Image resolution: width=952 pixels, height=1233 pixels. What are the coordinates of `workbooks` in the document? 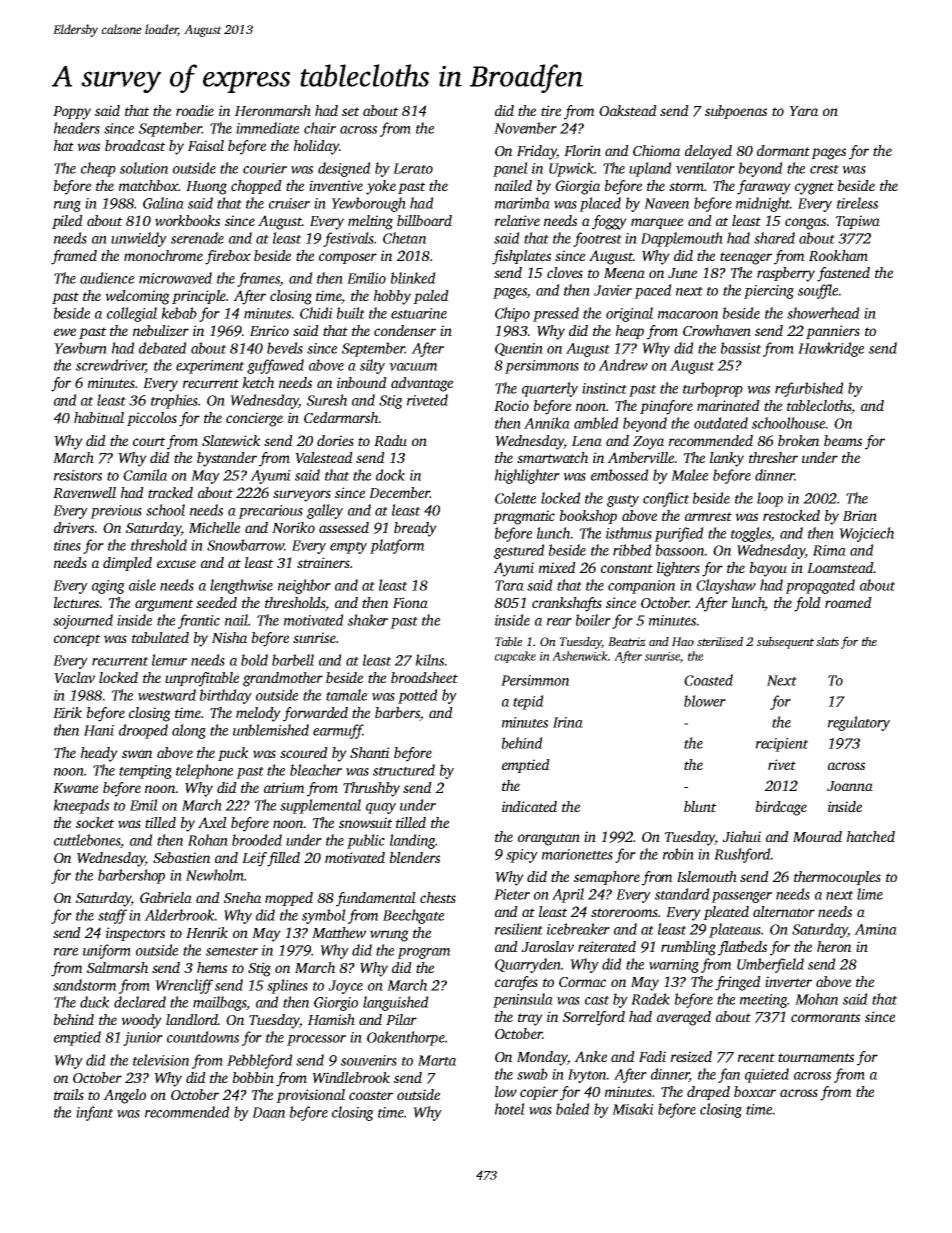 It's located at (187, 220).
